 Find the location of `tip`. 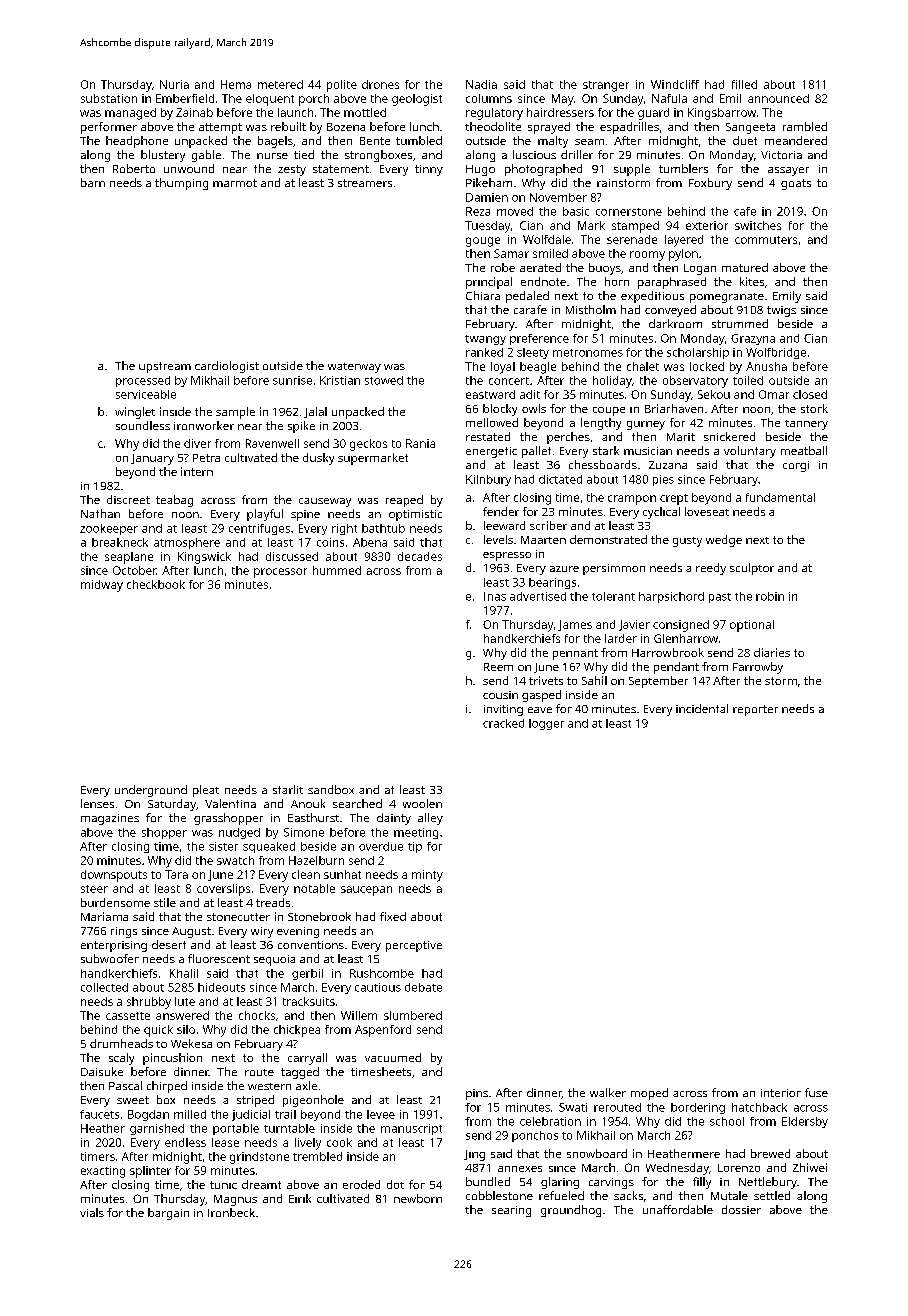

tip is located at coordinates (415, 847).
